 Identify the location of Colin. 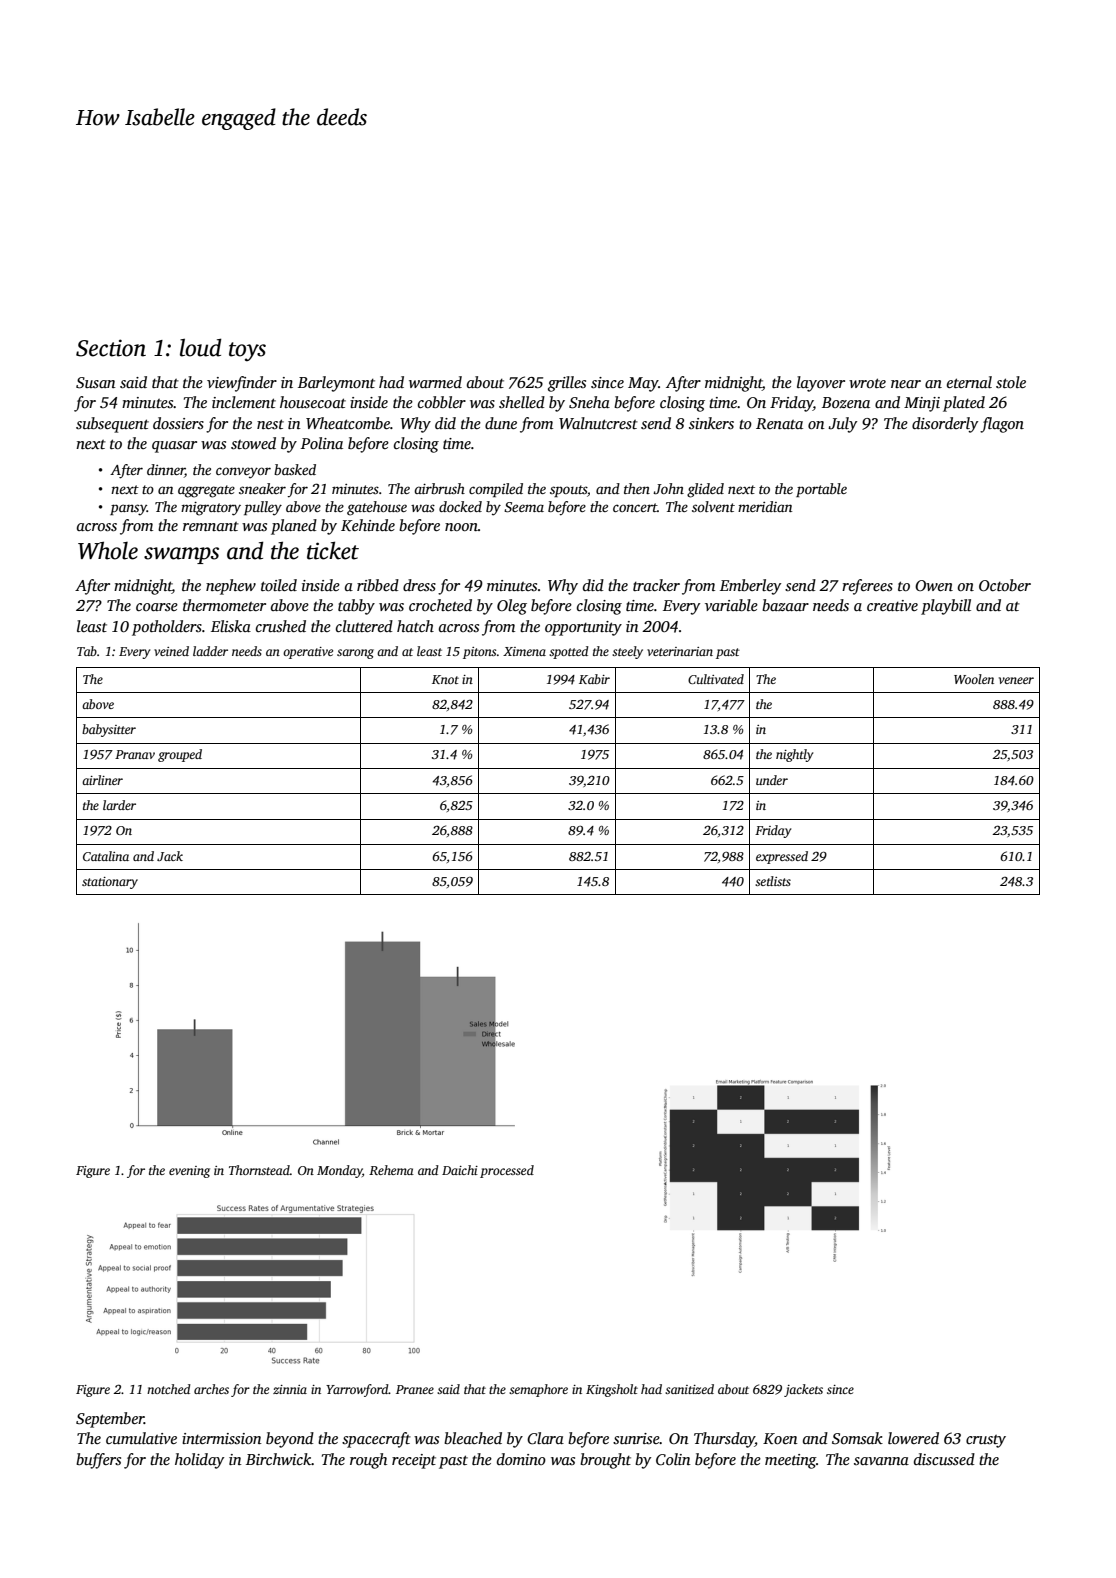
(673, 1459).
